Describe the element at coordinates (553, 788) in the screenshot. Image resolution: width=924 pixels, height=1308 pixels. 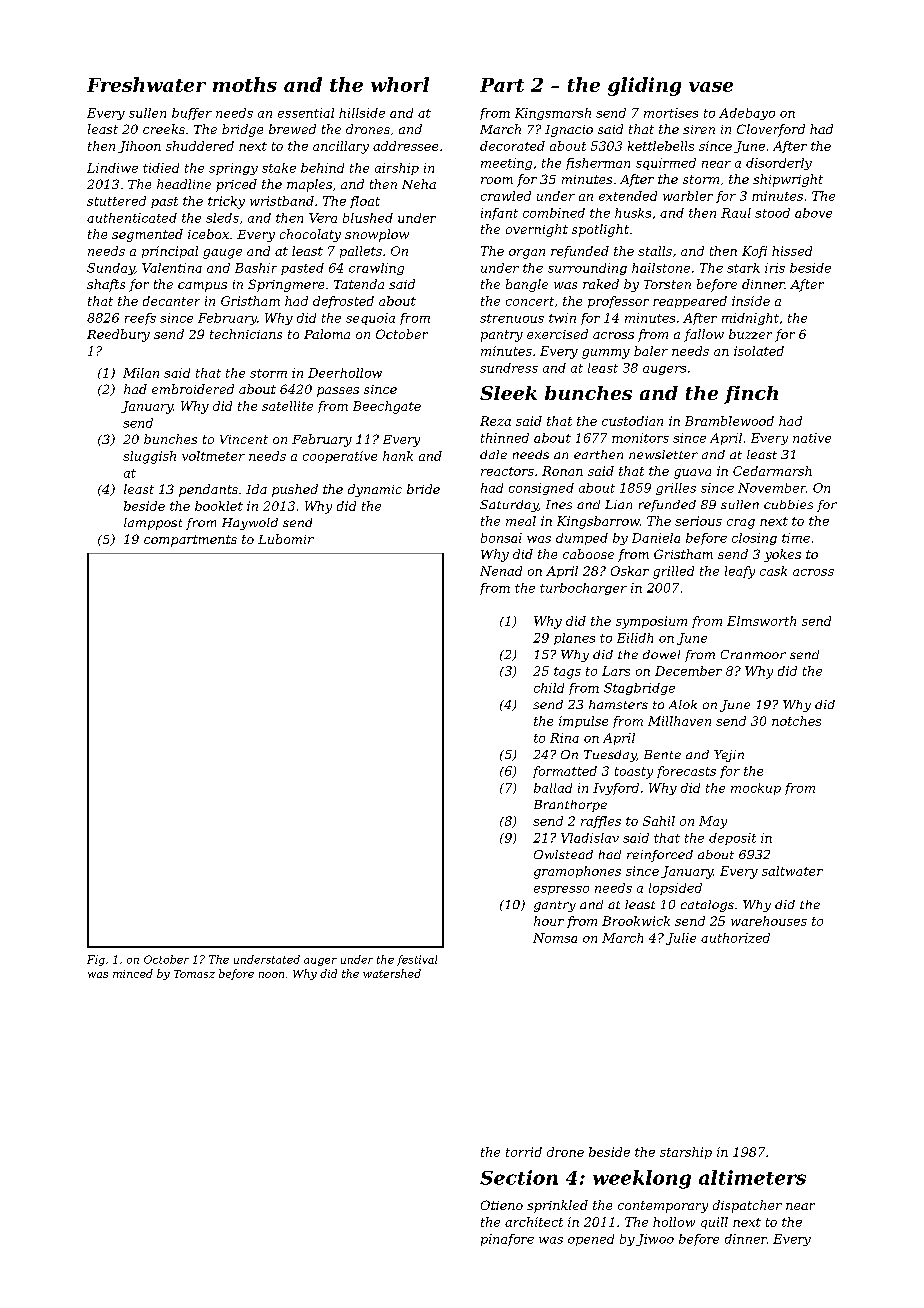
I see `ballad` at that location.
